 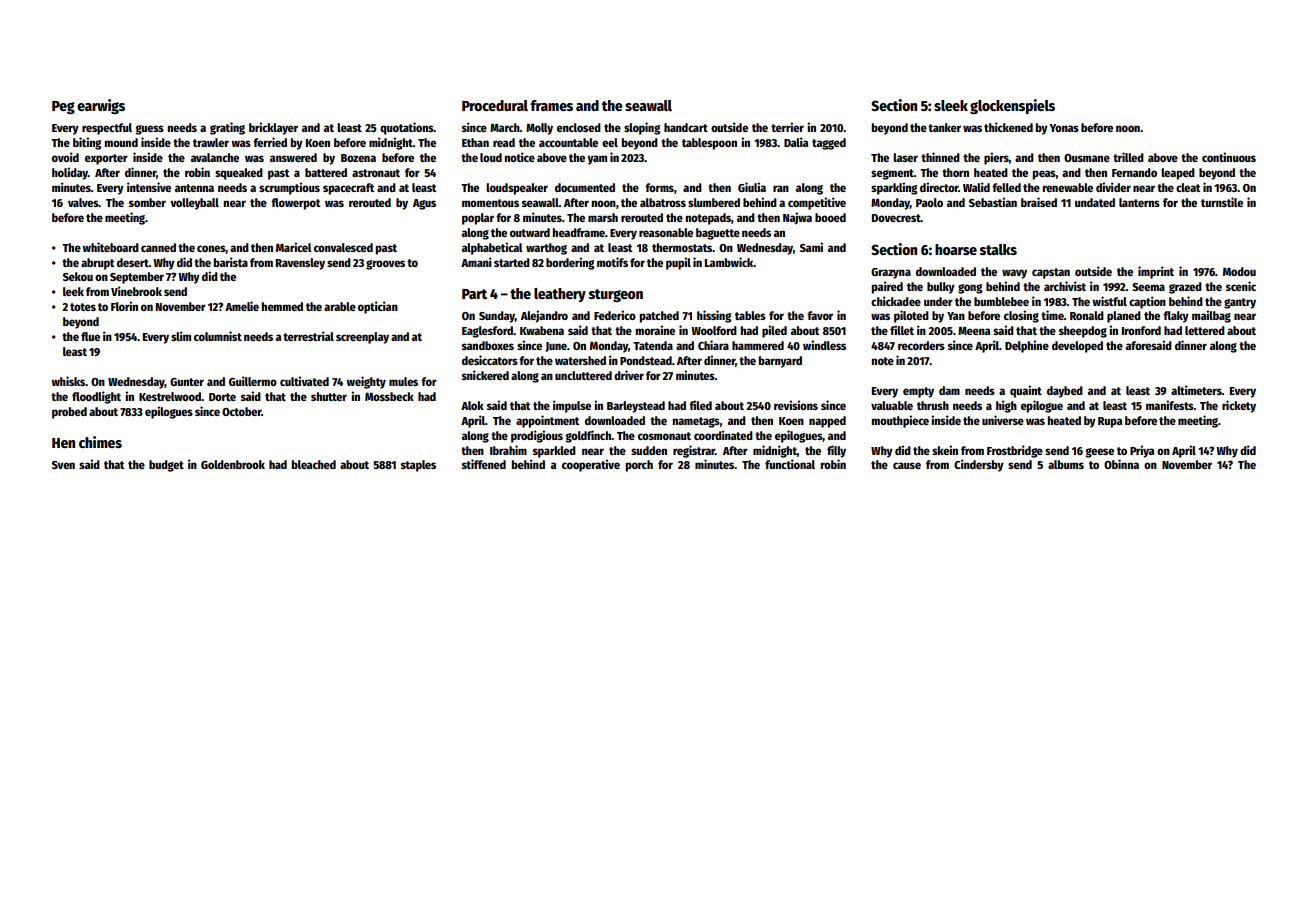 I want to click on gantry, so click(x=1240, y=303).
